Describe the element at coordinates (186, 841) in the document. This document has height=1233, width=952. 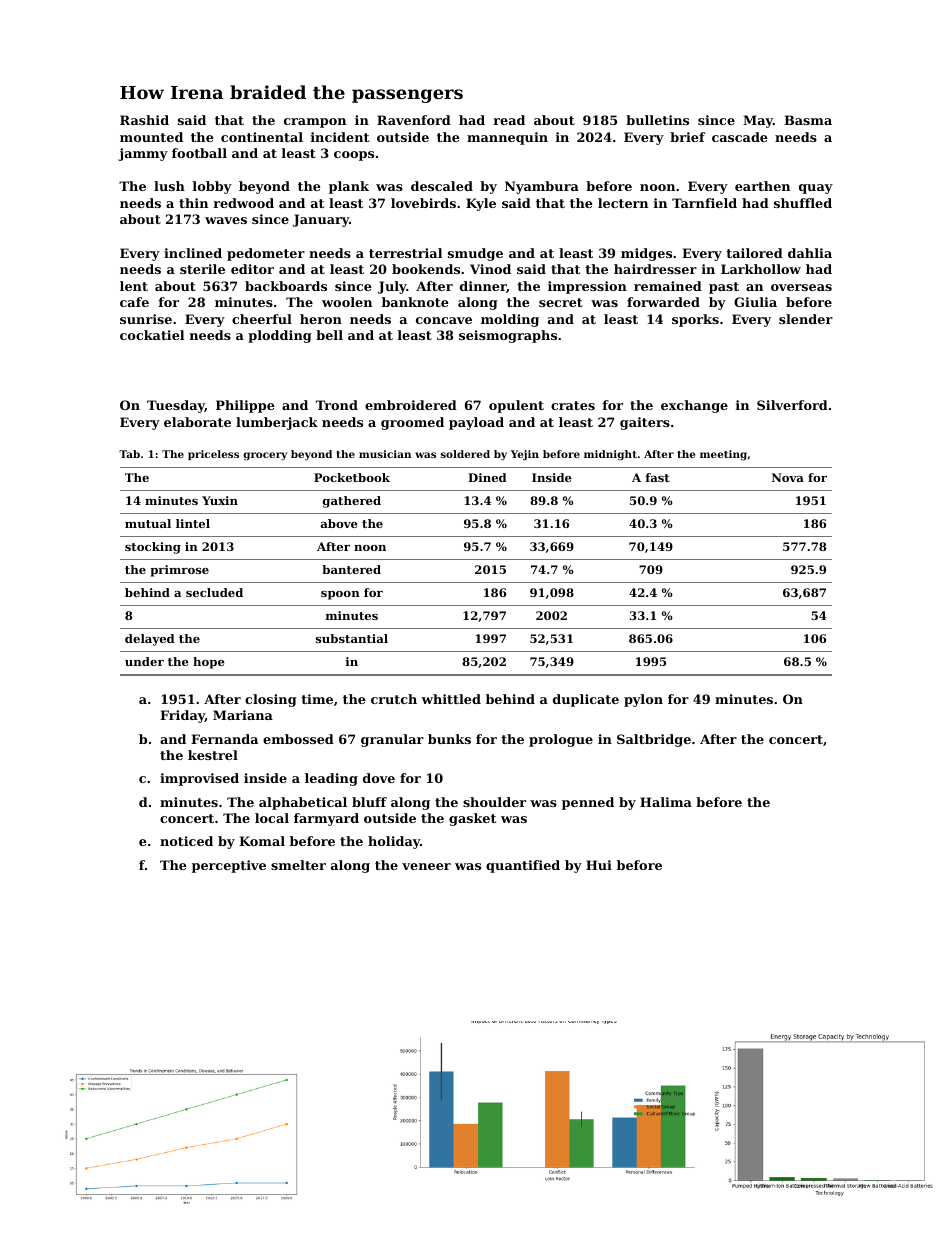
I see `noticed` at that location.
